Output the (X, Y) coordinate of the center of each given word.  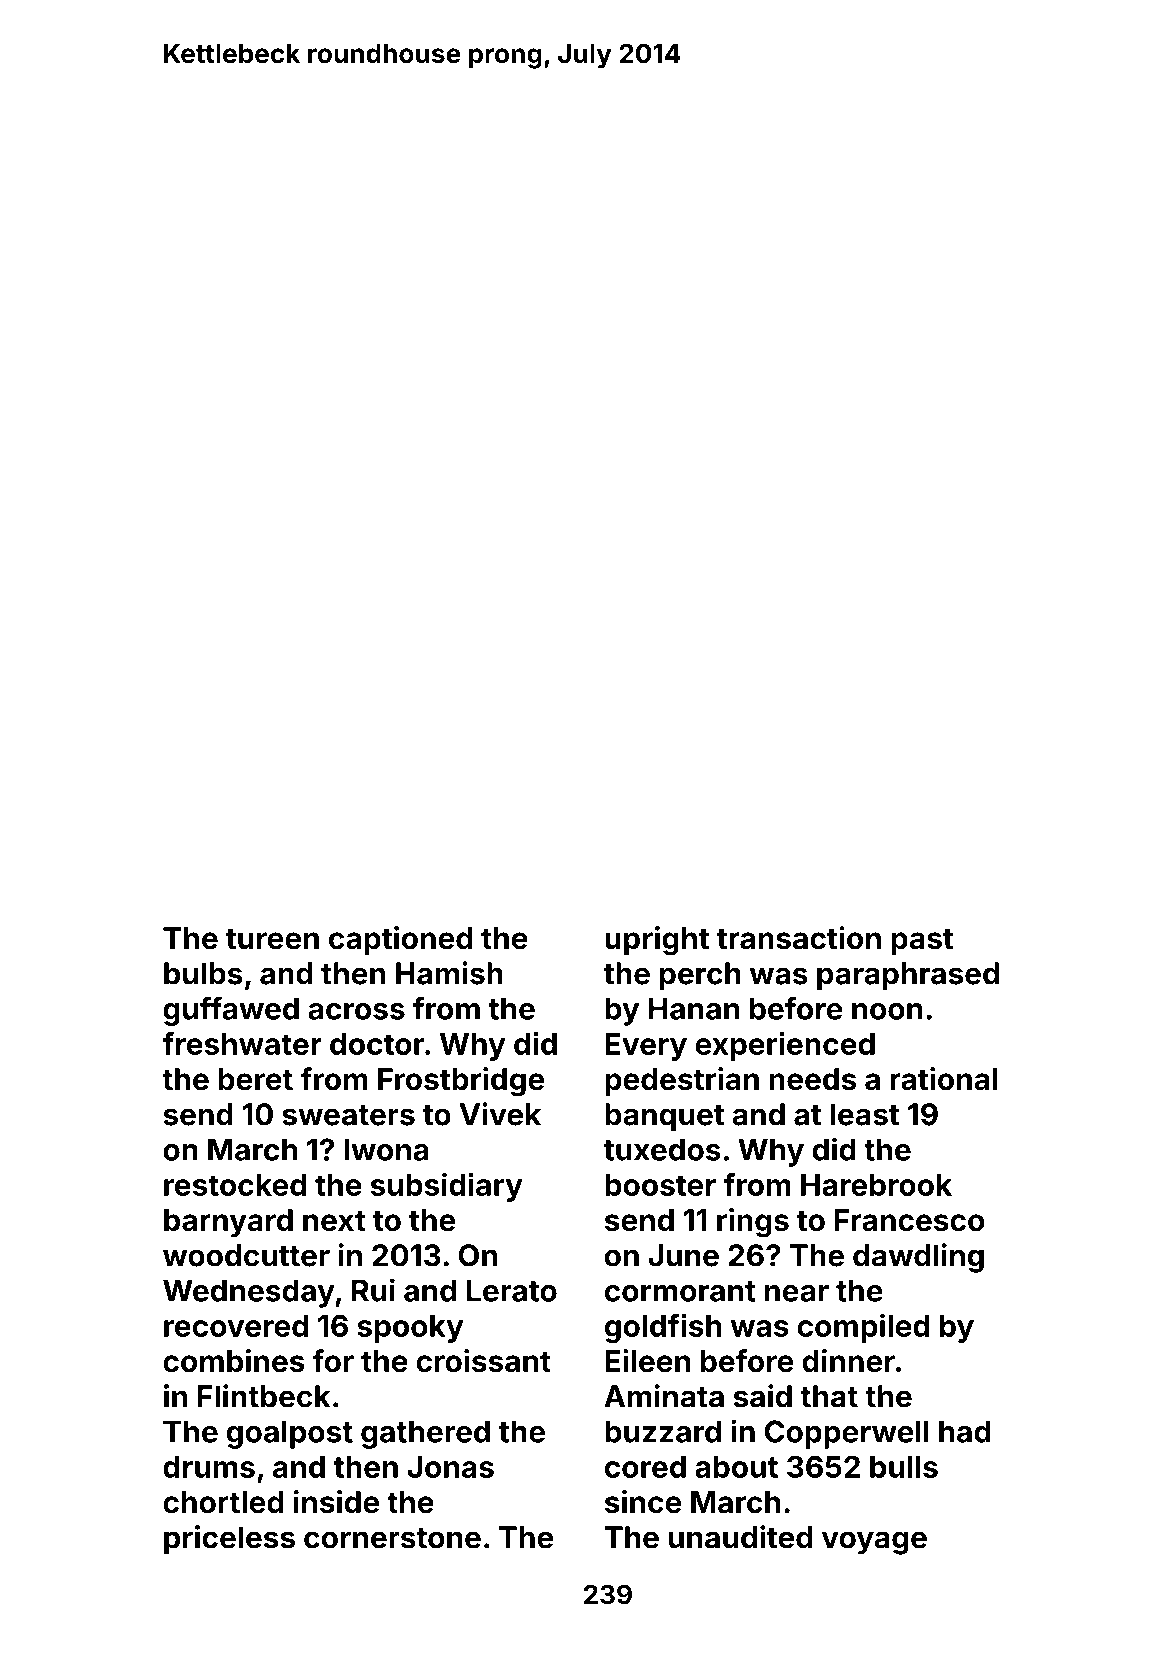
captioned (401, 940)
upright (657, 941)
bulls (904, 1467)
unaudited (740, 1537)
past (922, 942)
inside (336, 1501)
